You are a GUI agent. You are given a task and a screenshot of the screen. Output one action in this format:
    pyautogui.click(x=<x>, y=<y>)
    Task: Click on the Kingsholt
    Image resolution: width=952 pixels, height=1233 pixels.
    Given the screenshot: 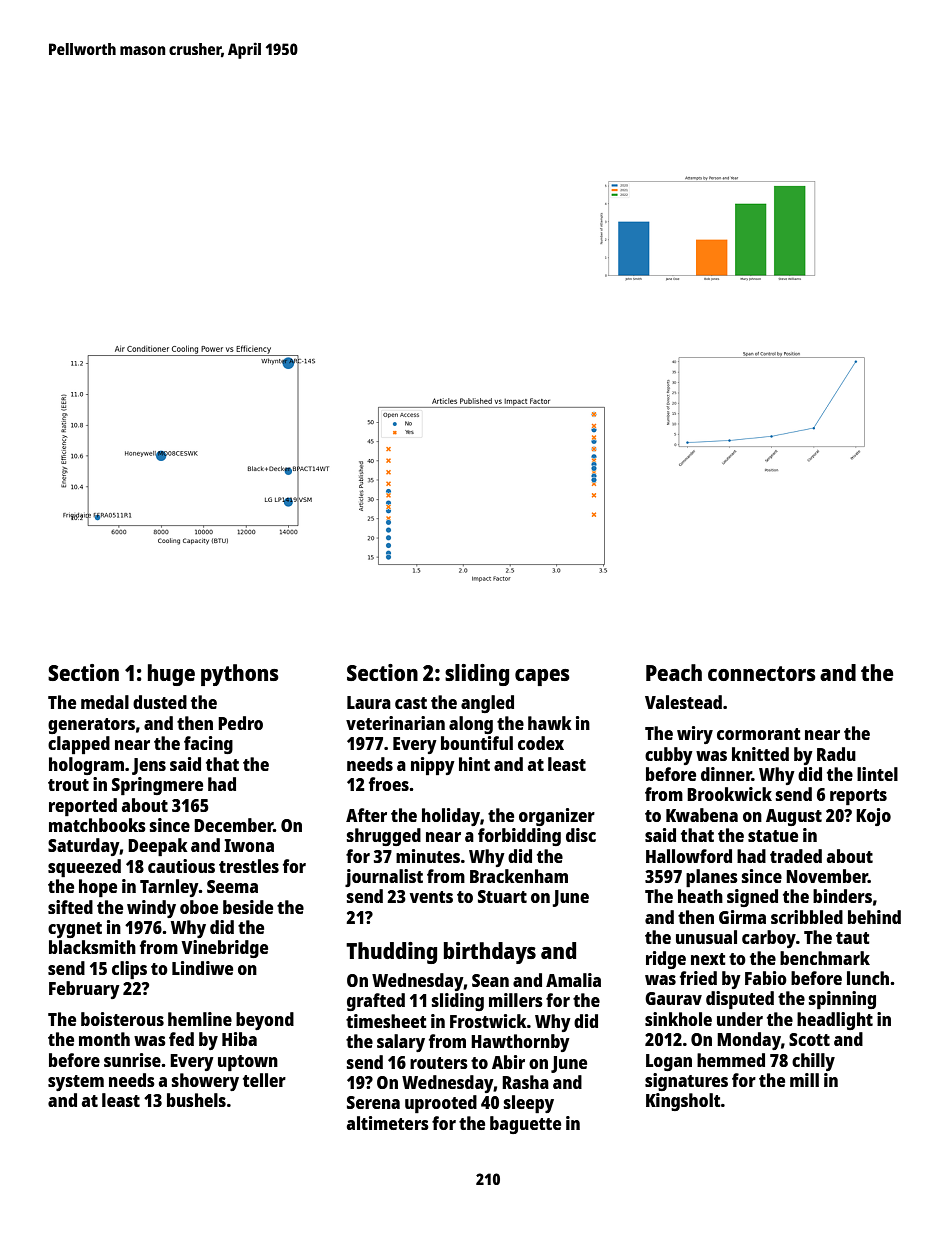 What is the action you would take?
    pyautogui.click(x=683, y=1102)
